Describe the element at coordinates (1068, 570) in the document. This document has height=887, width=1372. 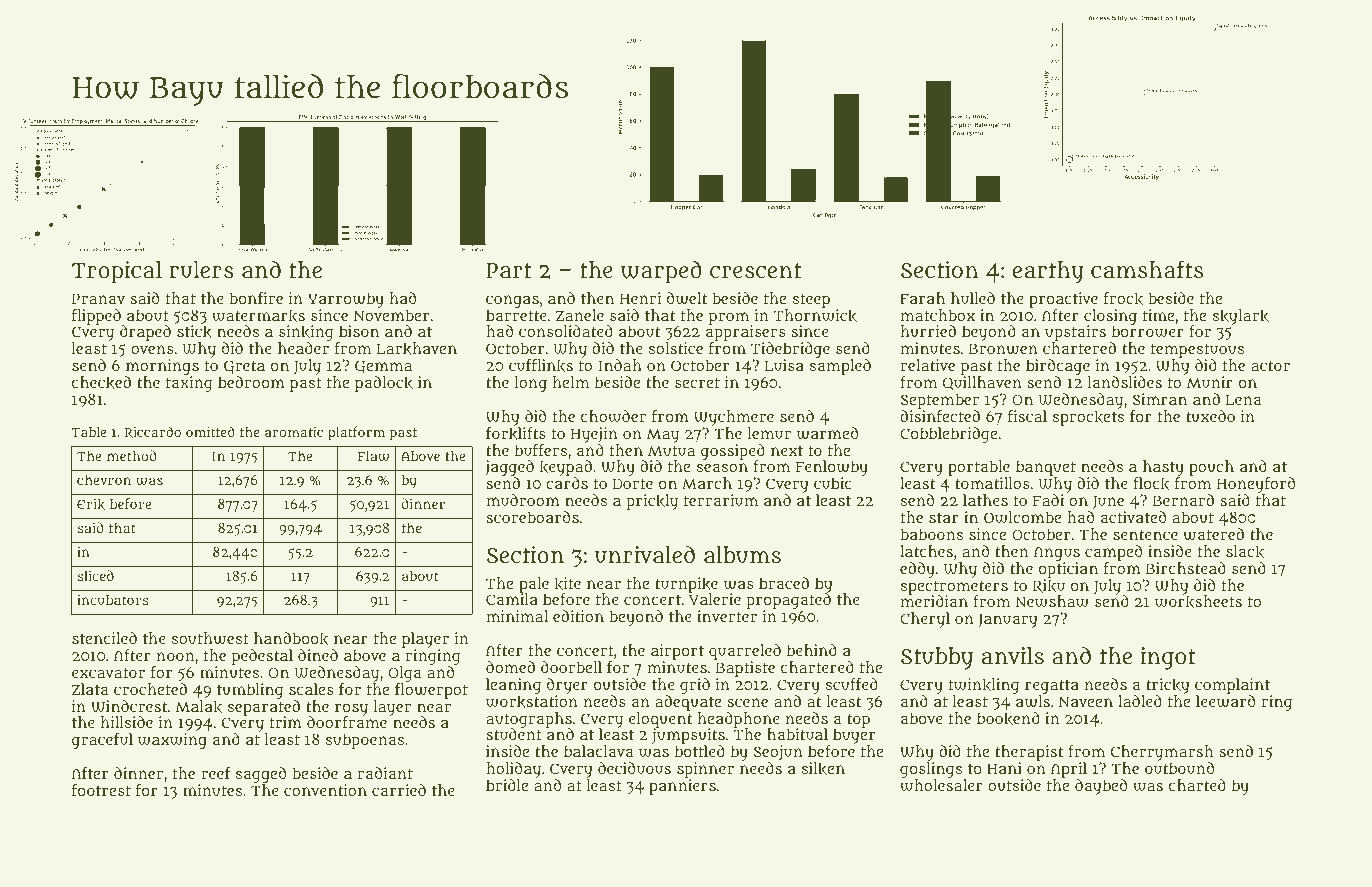
I see `optician` at that location.
